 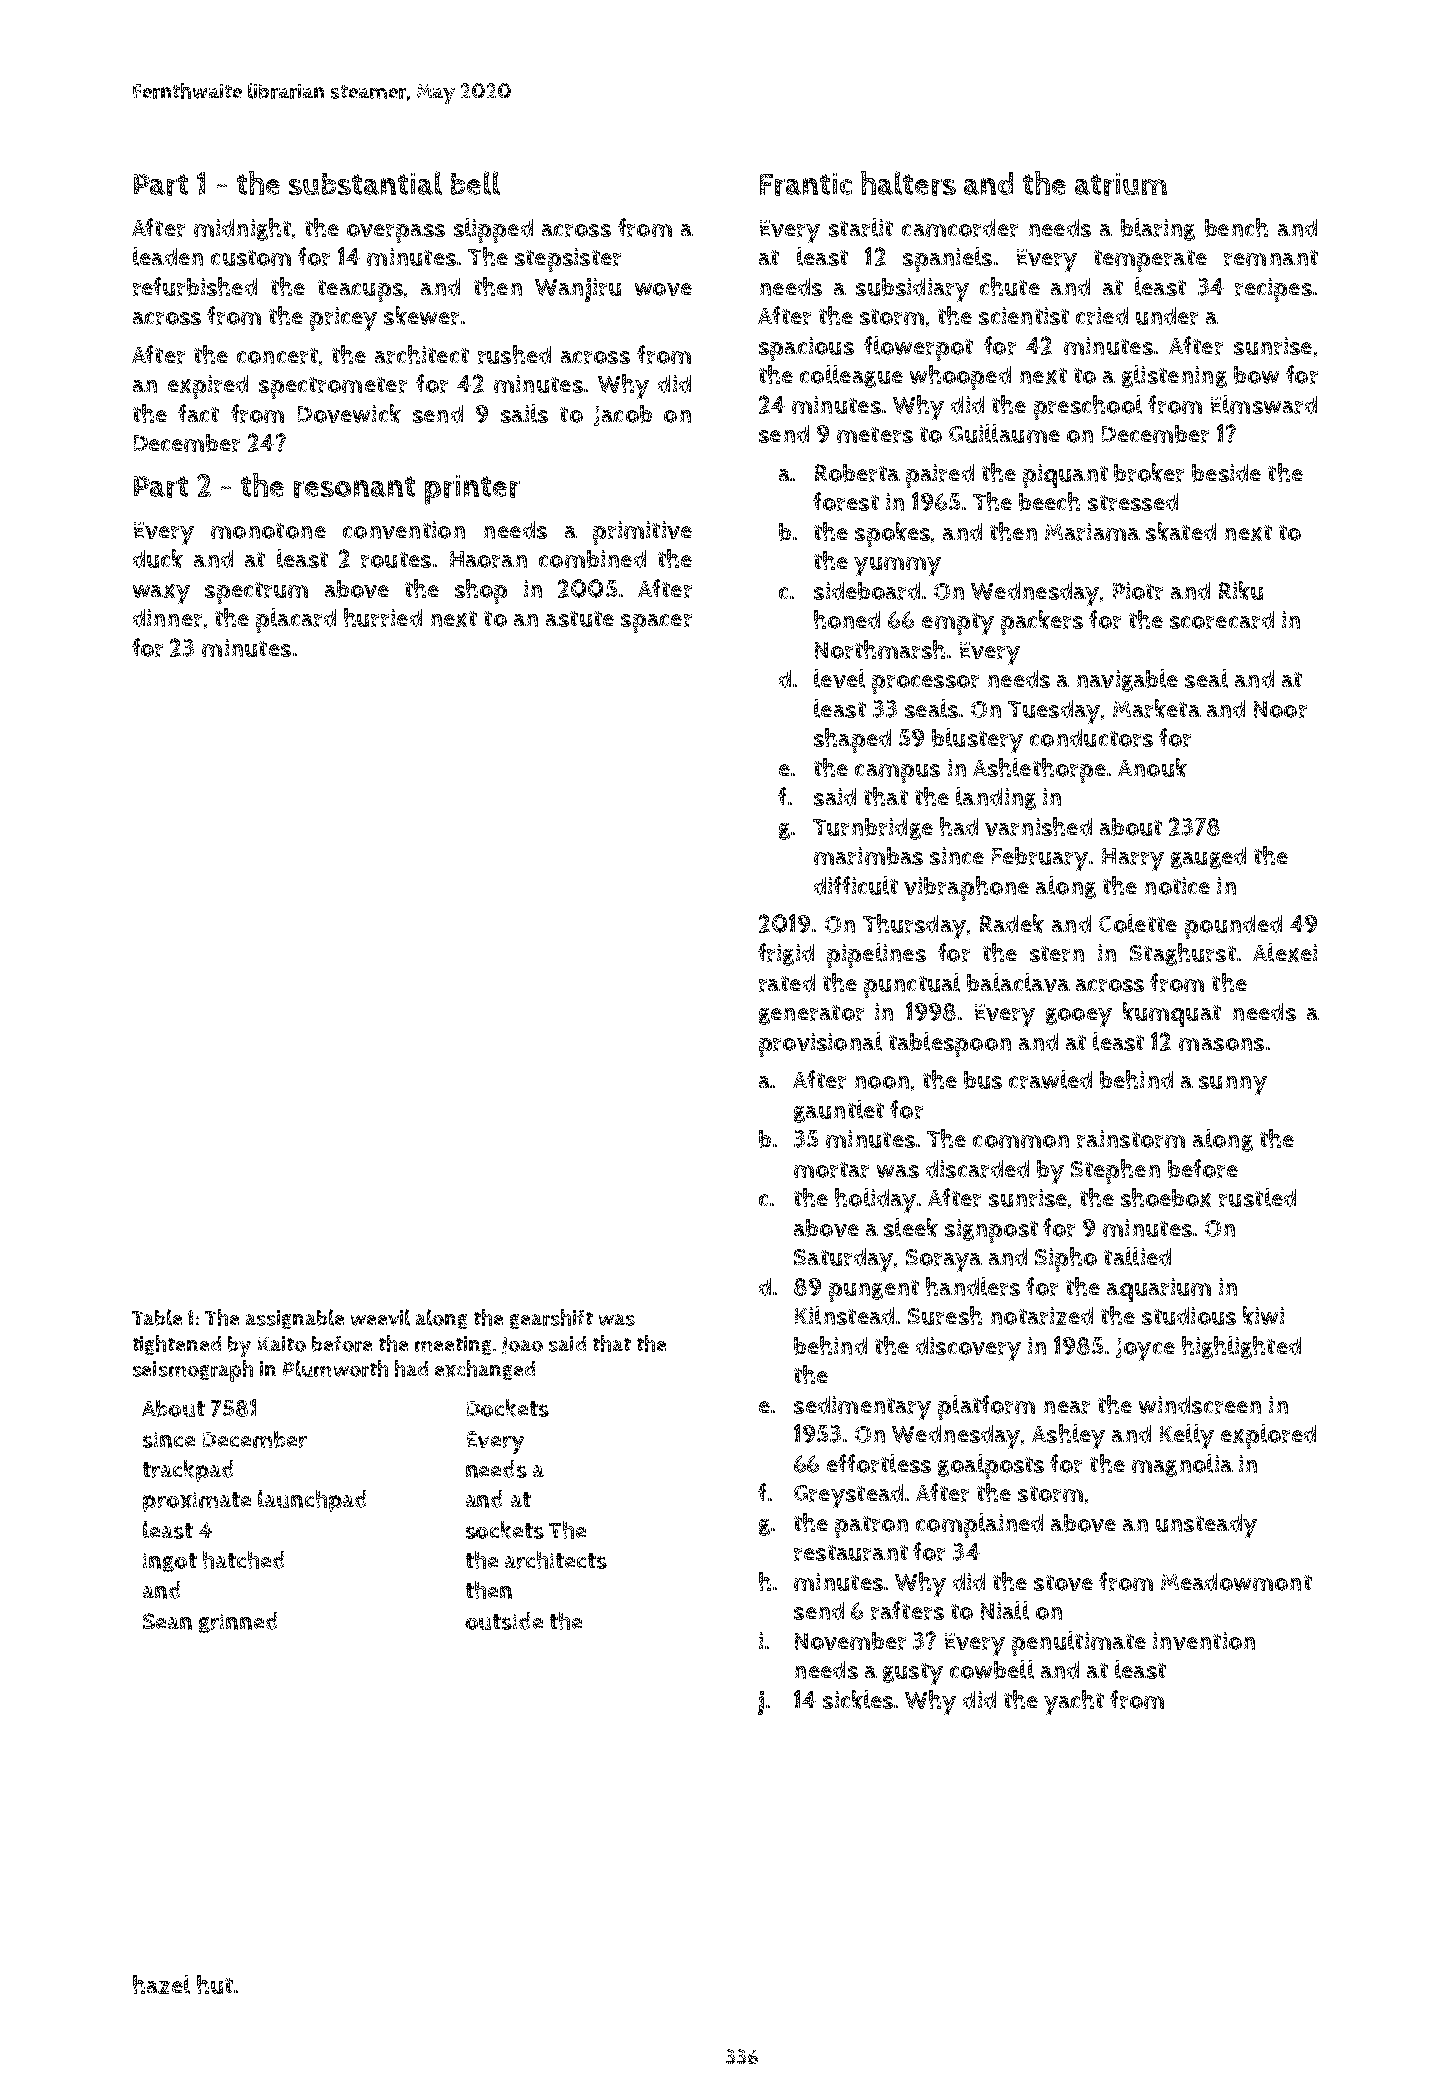 I want to click on hazel, so click(x=161, y=1984).
